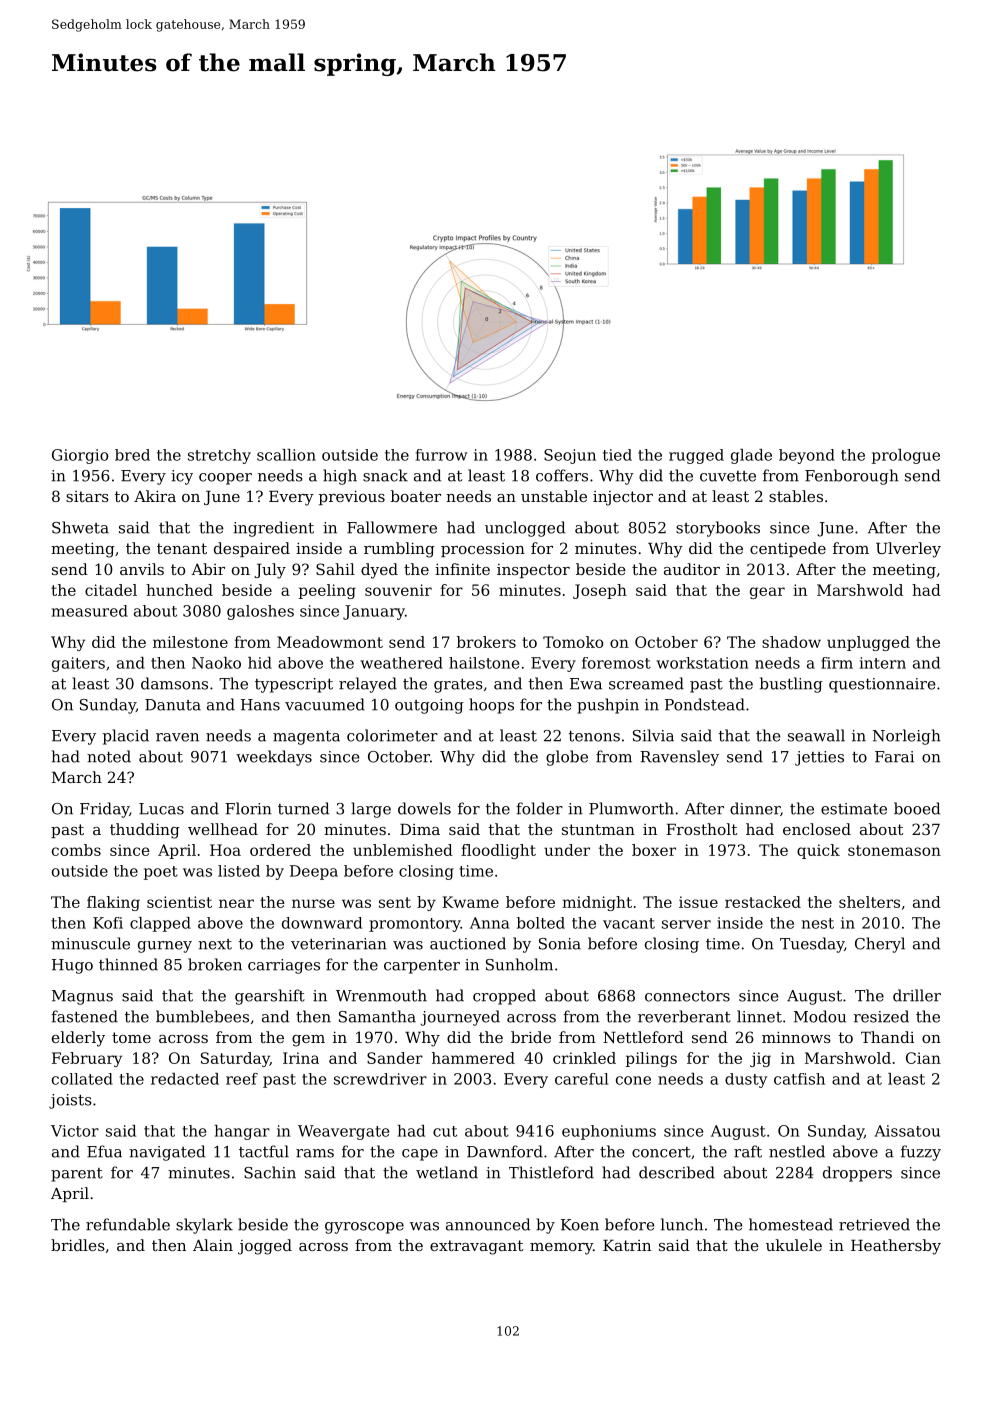 The image size is (992, 1409). I want to click on refundable, so click(128, 1224).
